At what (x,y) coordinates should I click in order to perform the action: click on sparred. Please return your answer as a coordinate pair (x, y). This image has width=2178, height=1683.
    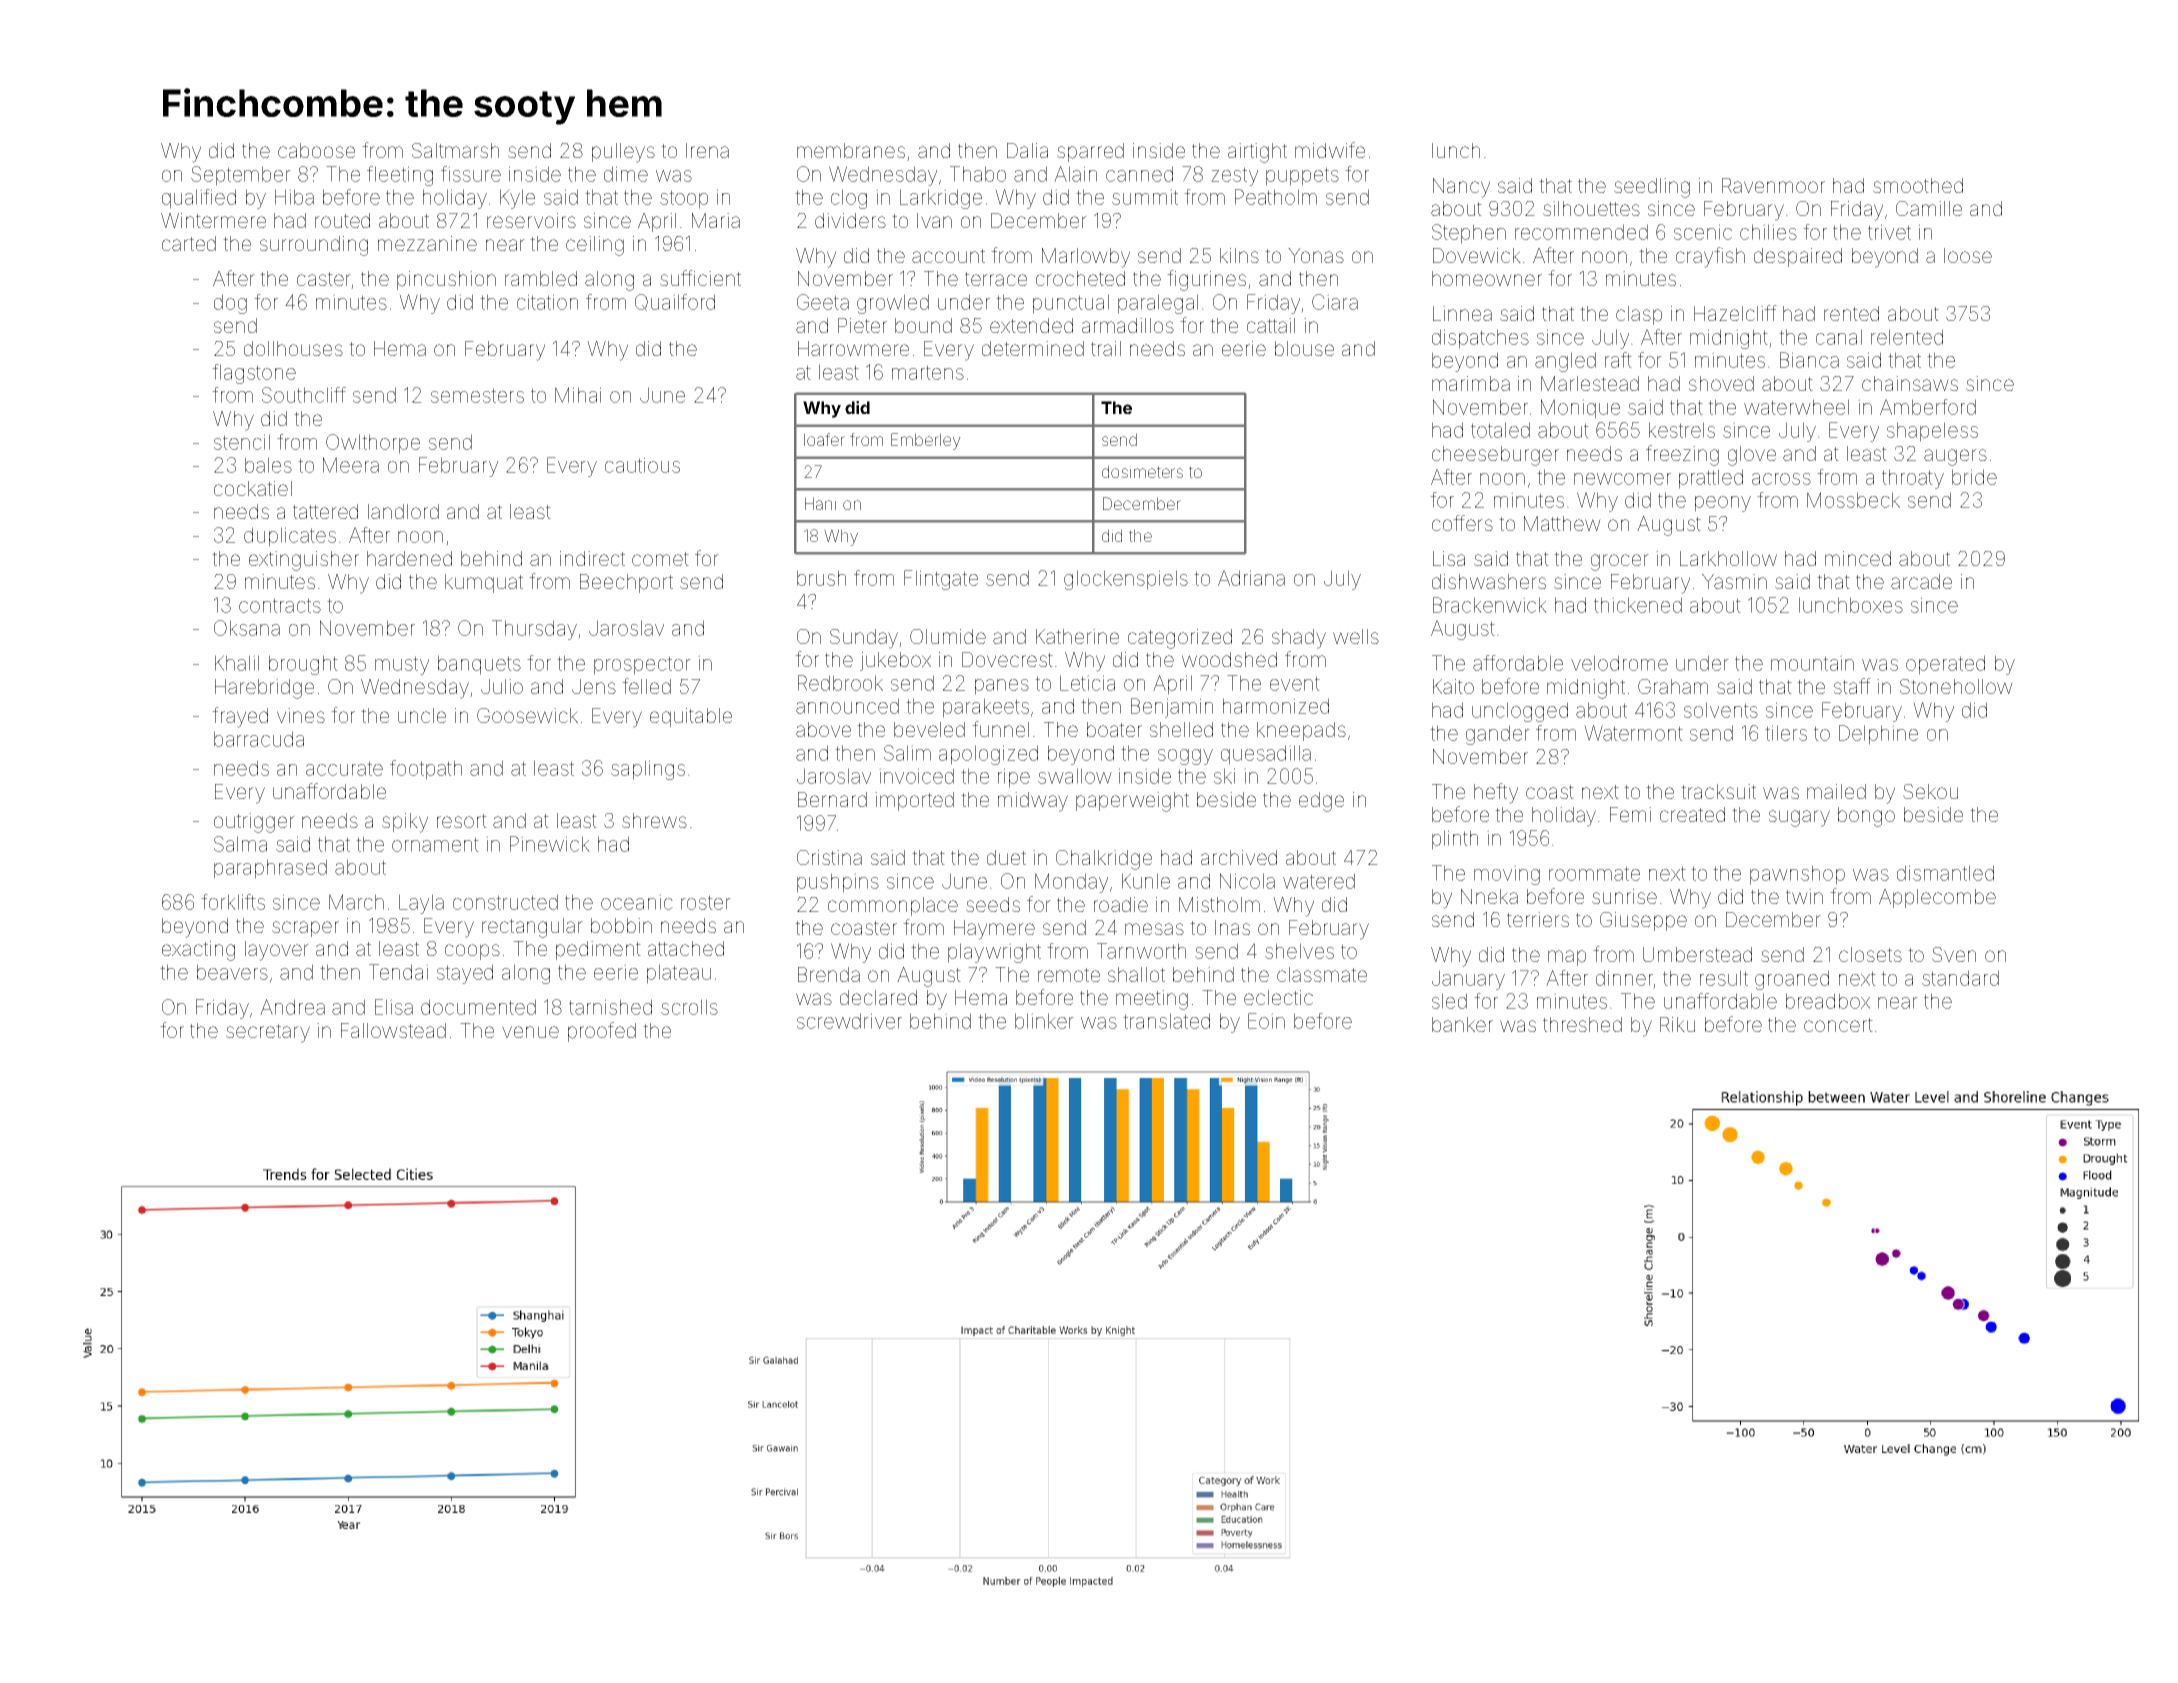
    Looking at the image, I should click on (1090, 152).
